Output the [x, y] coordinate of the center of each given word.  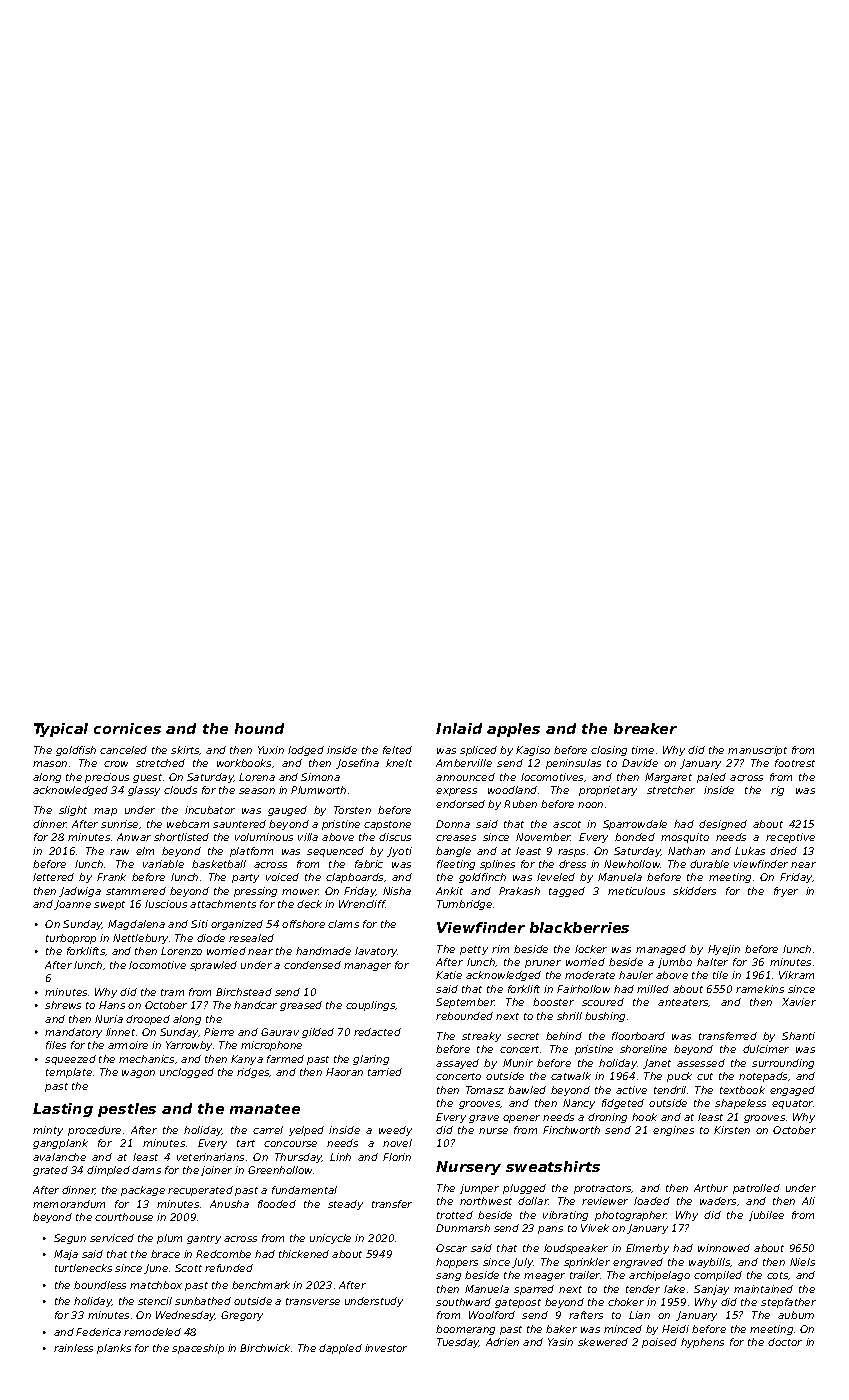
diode [211, 938]
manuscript [757, 751]
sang [448, 1277]
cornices [127, 728]
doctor [785, 1342]
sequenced [335, 852]
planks [114, 1349]
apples [513, 730]
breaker [645, 728]
